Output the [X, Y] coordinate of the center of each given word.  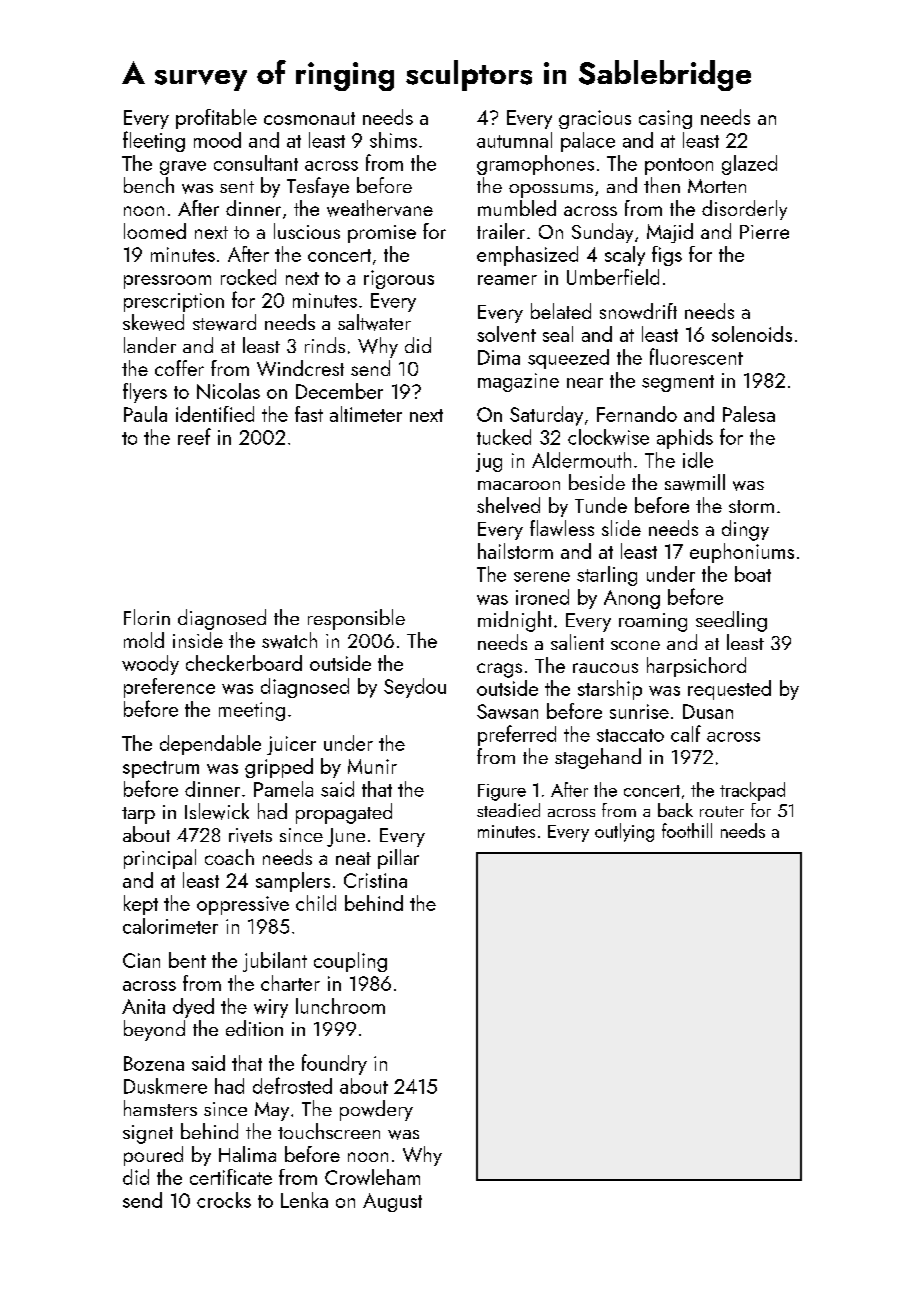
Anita [143, 1006]
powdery [376, 1110]
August [392, 1202]
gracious [595, 119]
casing [665, 119]
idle [698, 460]
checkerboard [244, 663]
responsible [356, 619]
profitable [216, 119]
